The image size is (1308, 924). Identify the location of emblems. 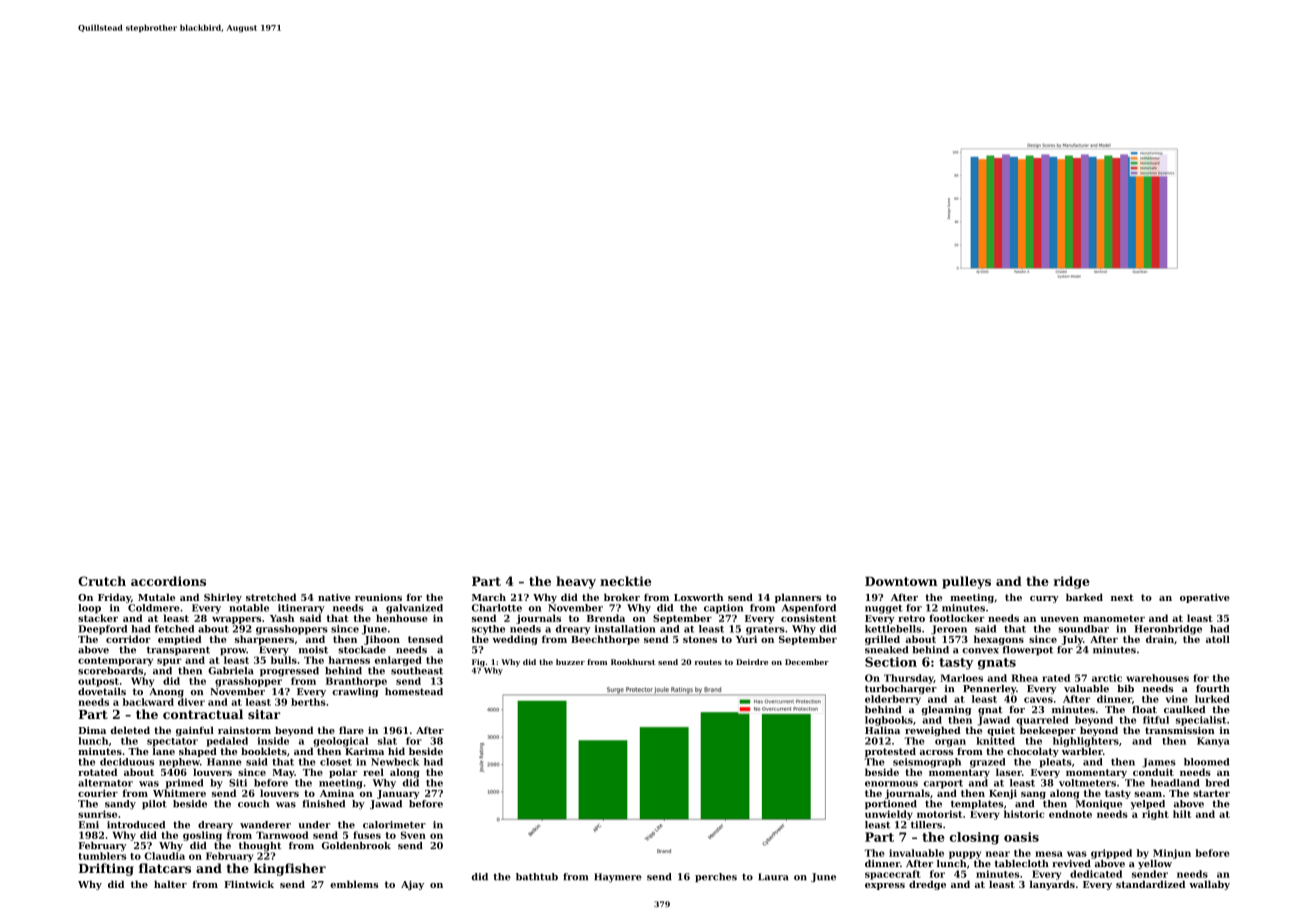
(354, 884).
